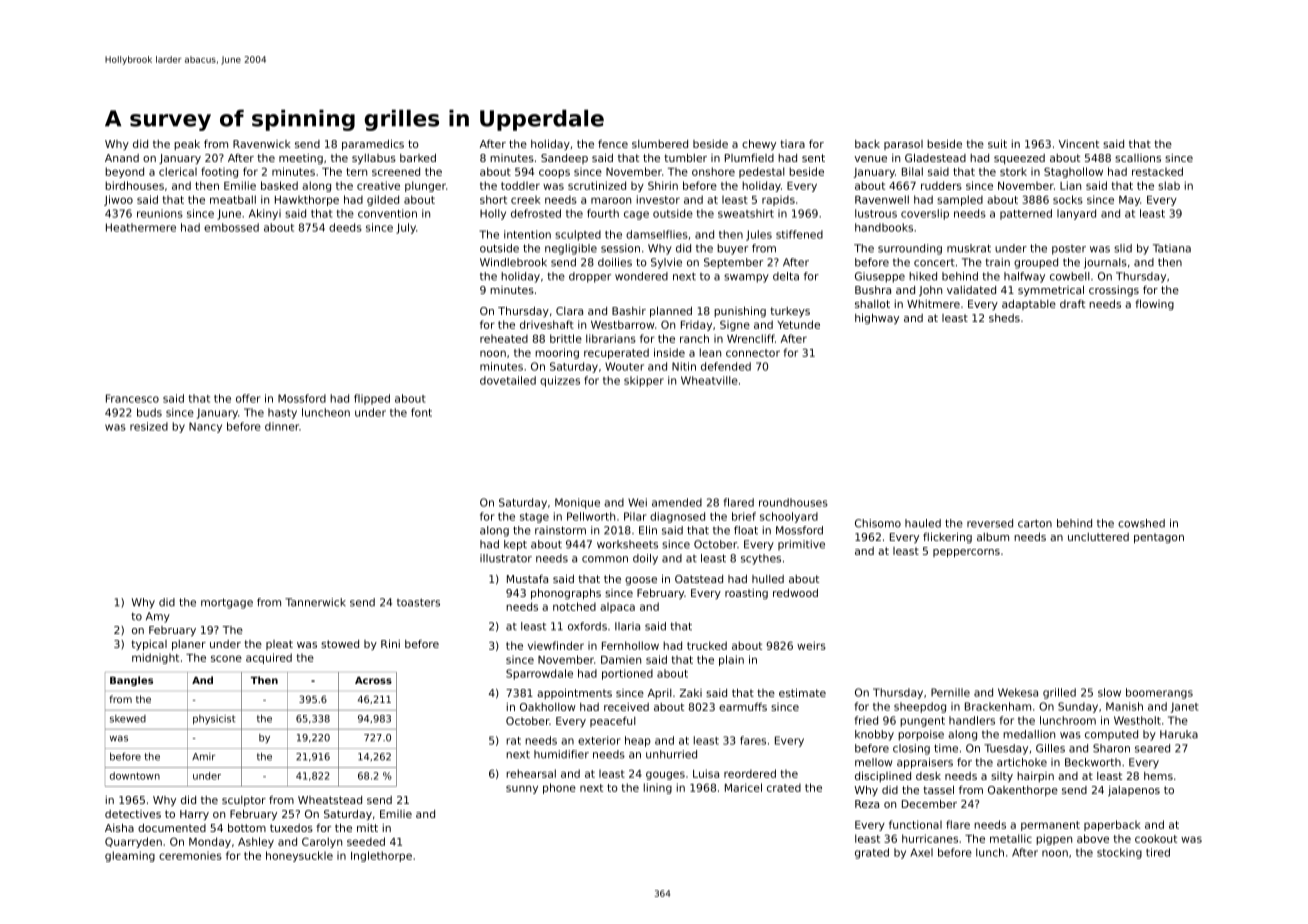 Image resolution: width=1308 pixels, height=924 pixels. Describe the element at coordinates (315, 602) in the screenshot. I see `Tannerwick` at that location.
